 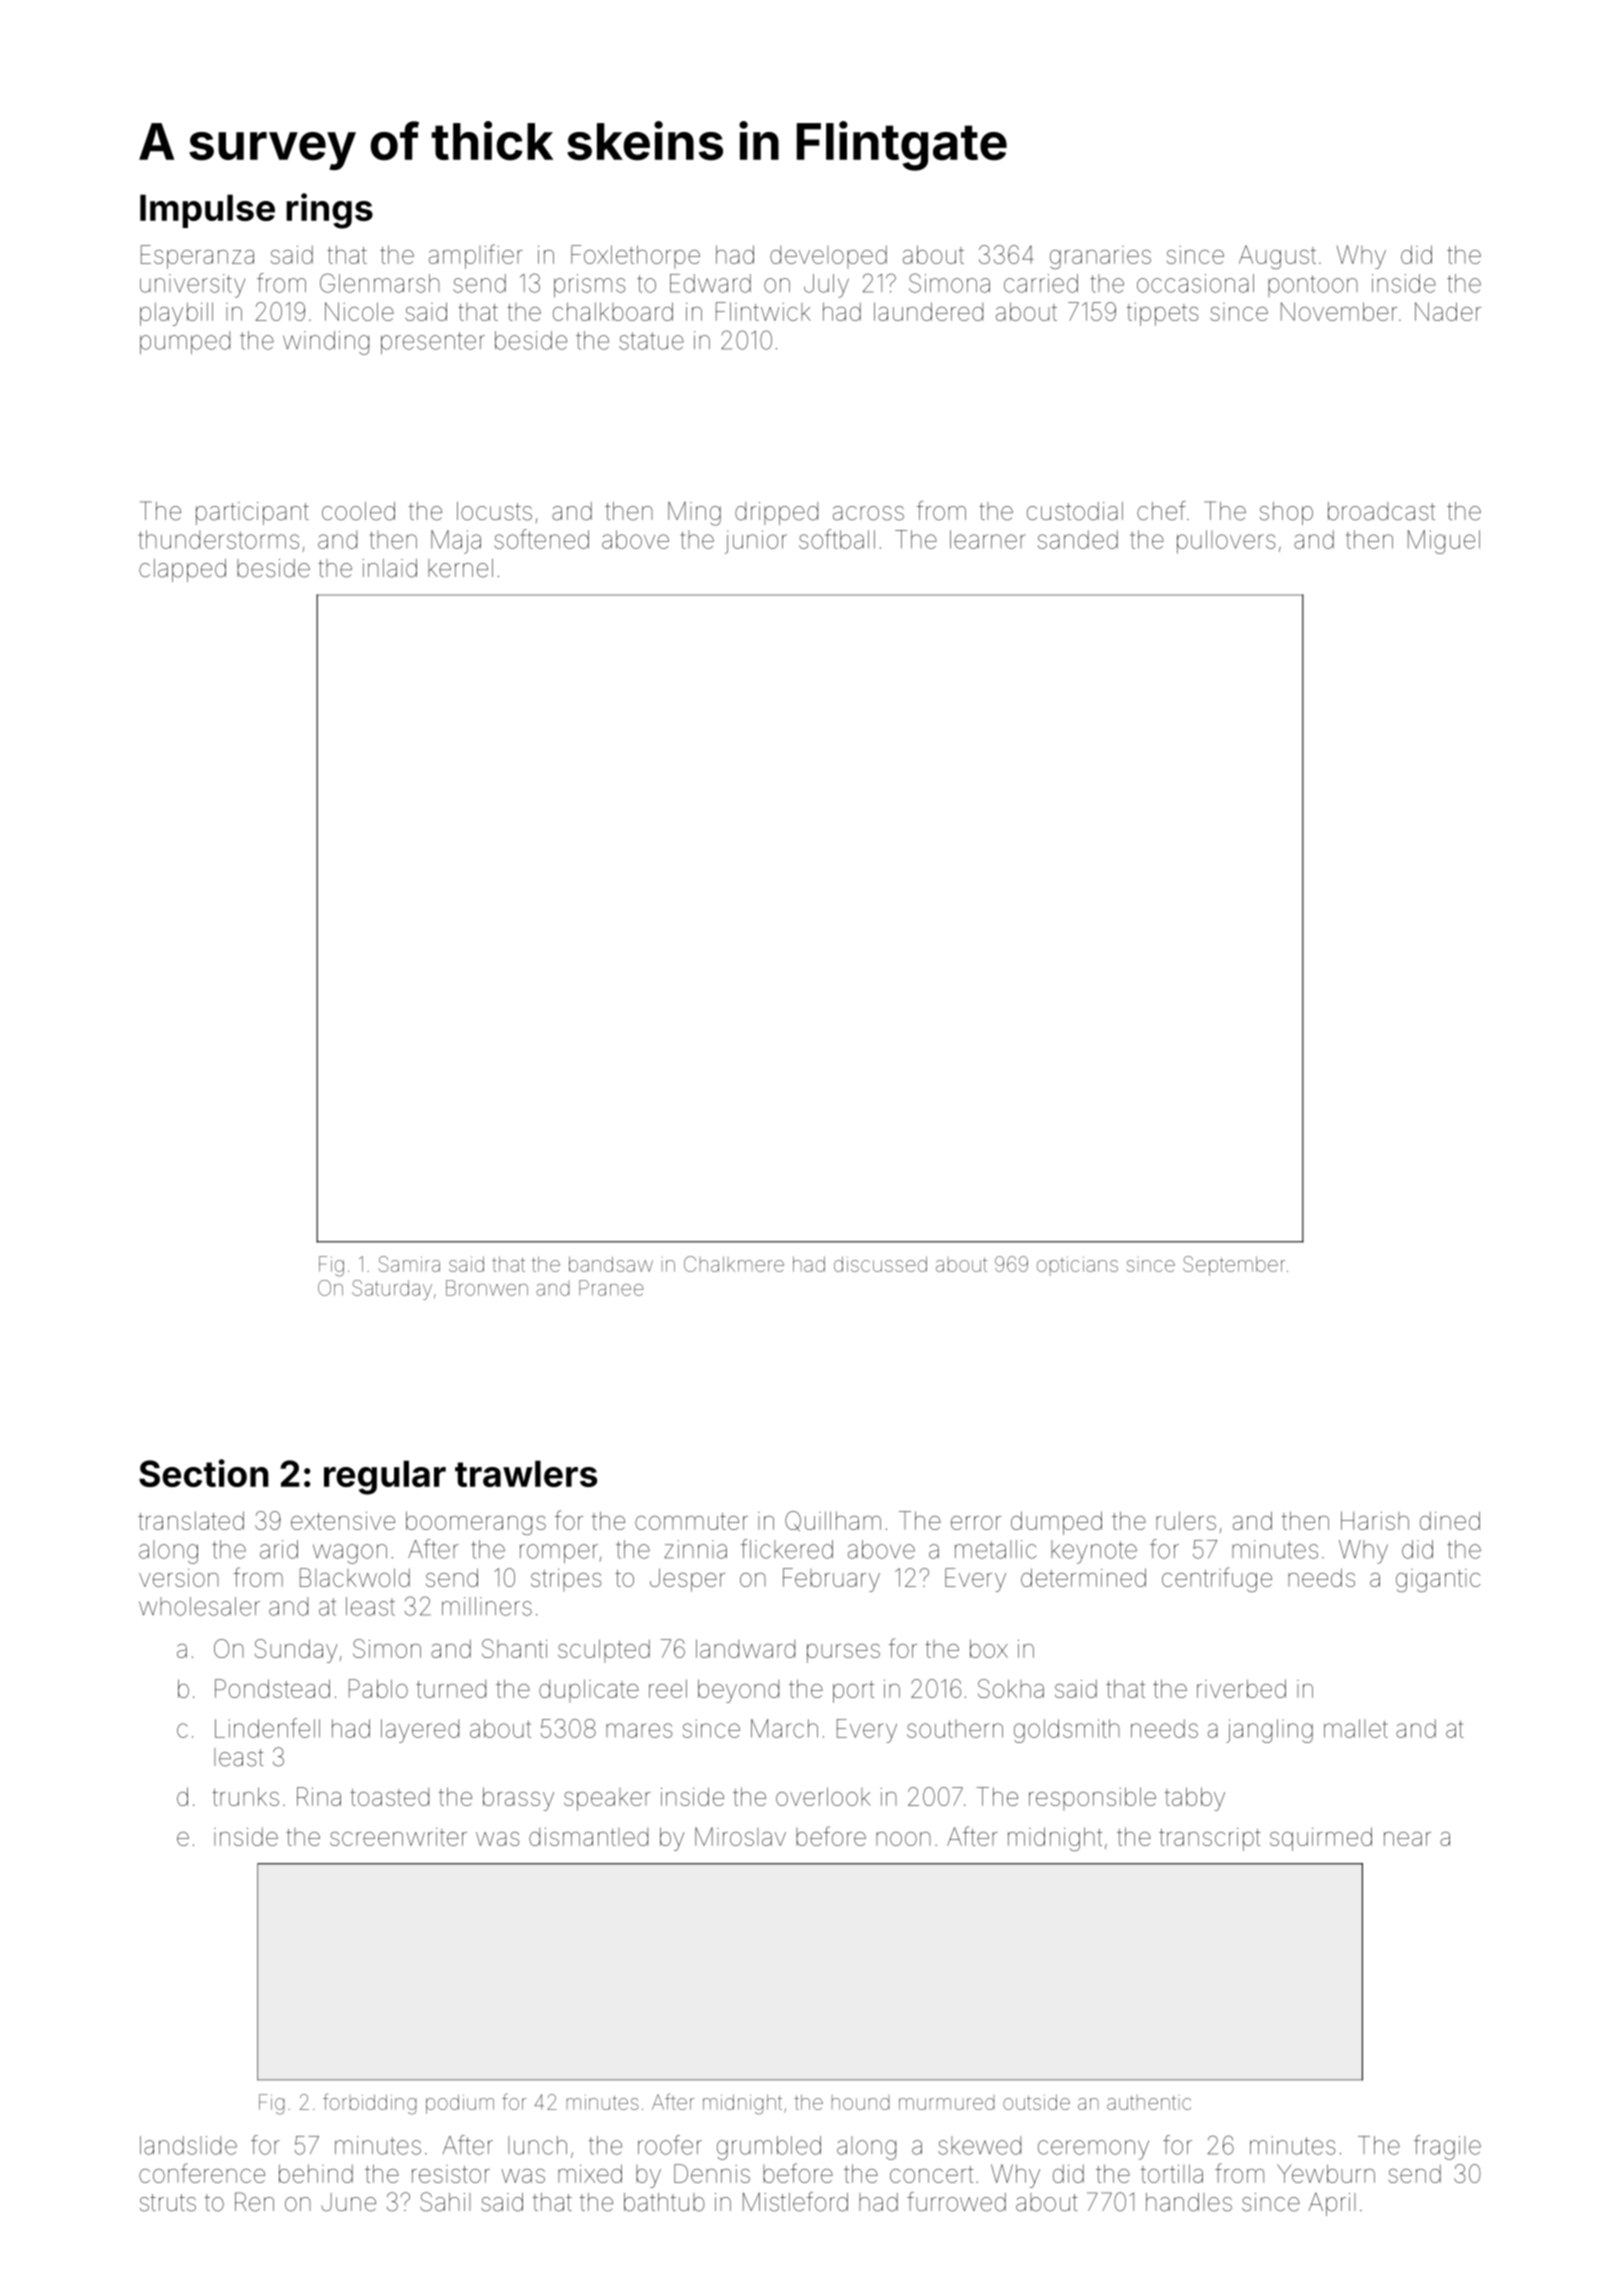 I want to click on Miguel, so click(x=1444, y=542).
